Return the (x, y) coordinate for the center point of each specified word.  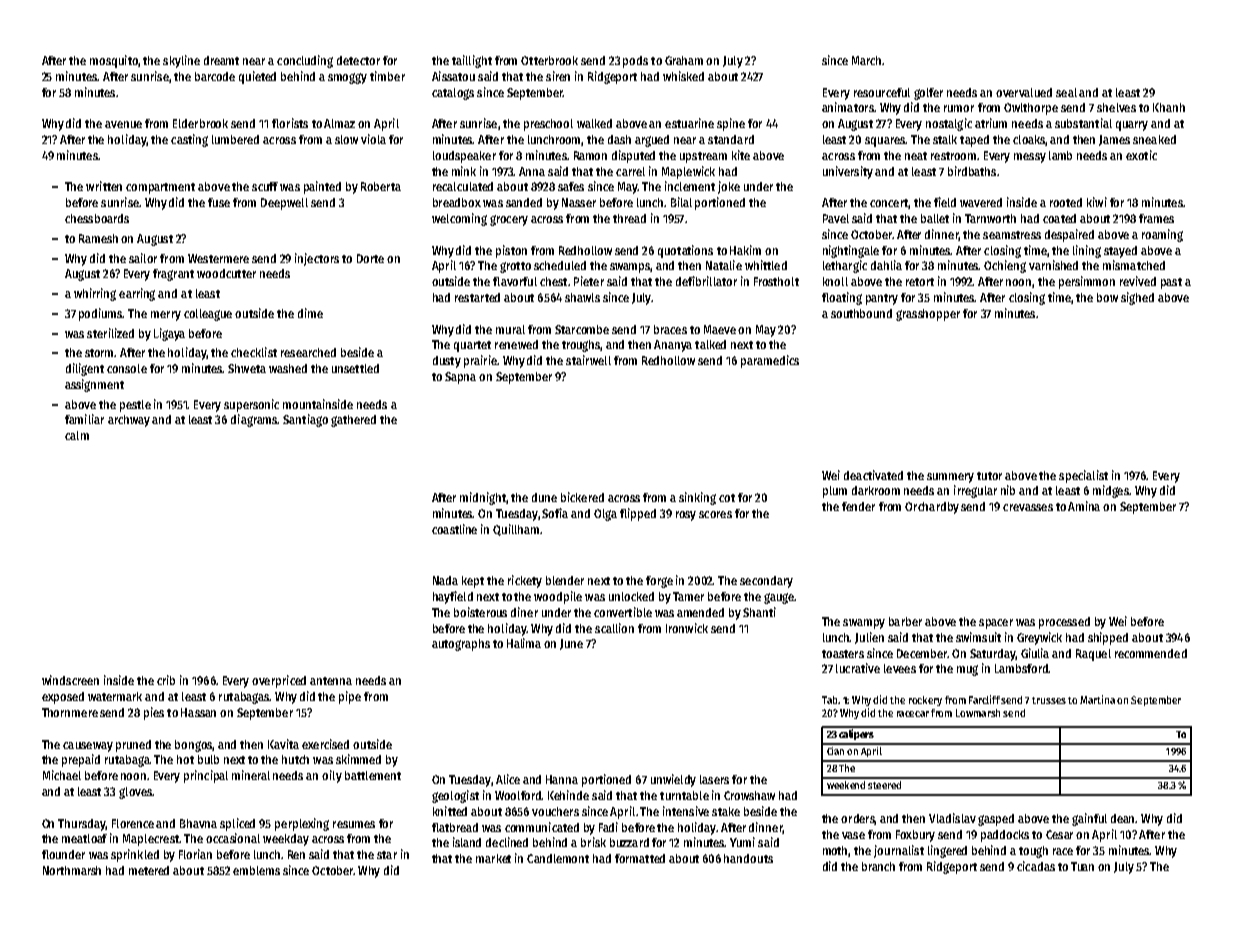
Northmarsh (72, 870)
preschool (548, 125)
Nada (445, 580)
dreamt (221, 60)
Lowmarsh (978, 713)
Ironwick (687, 628)
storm (100, 353)
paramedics (770, 361)
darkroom (876, 490)
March (866, 60)
